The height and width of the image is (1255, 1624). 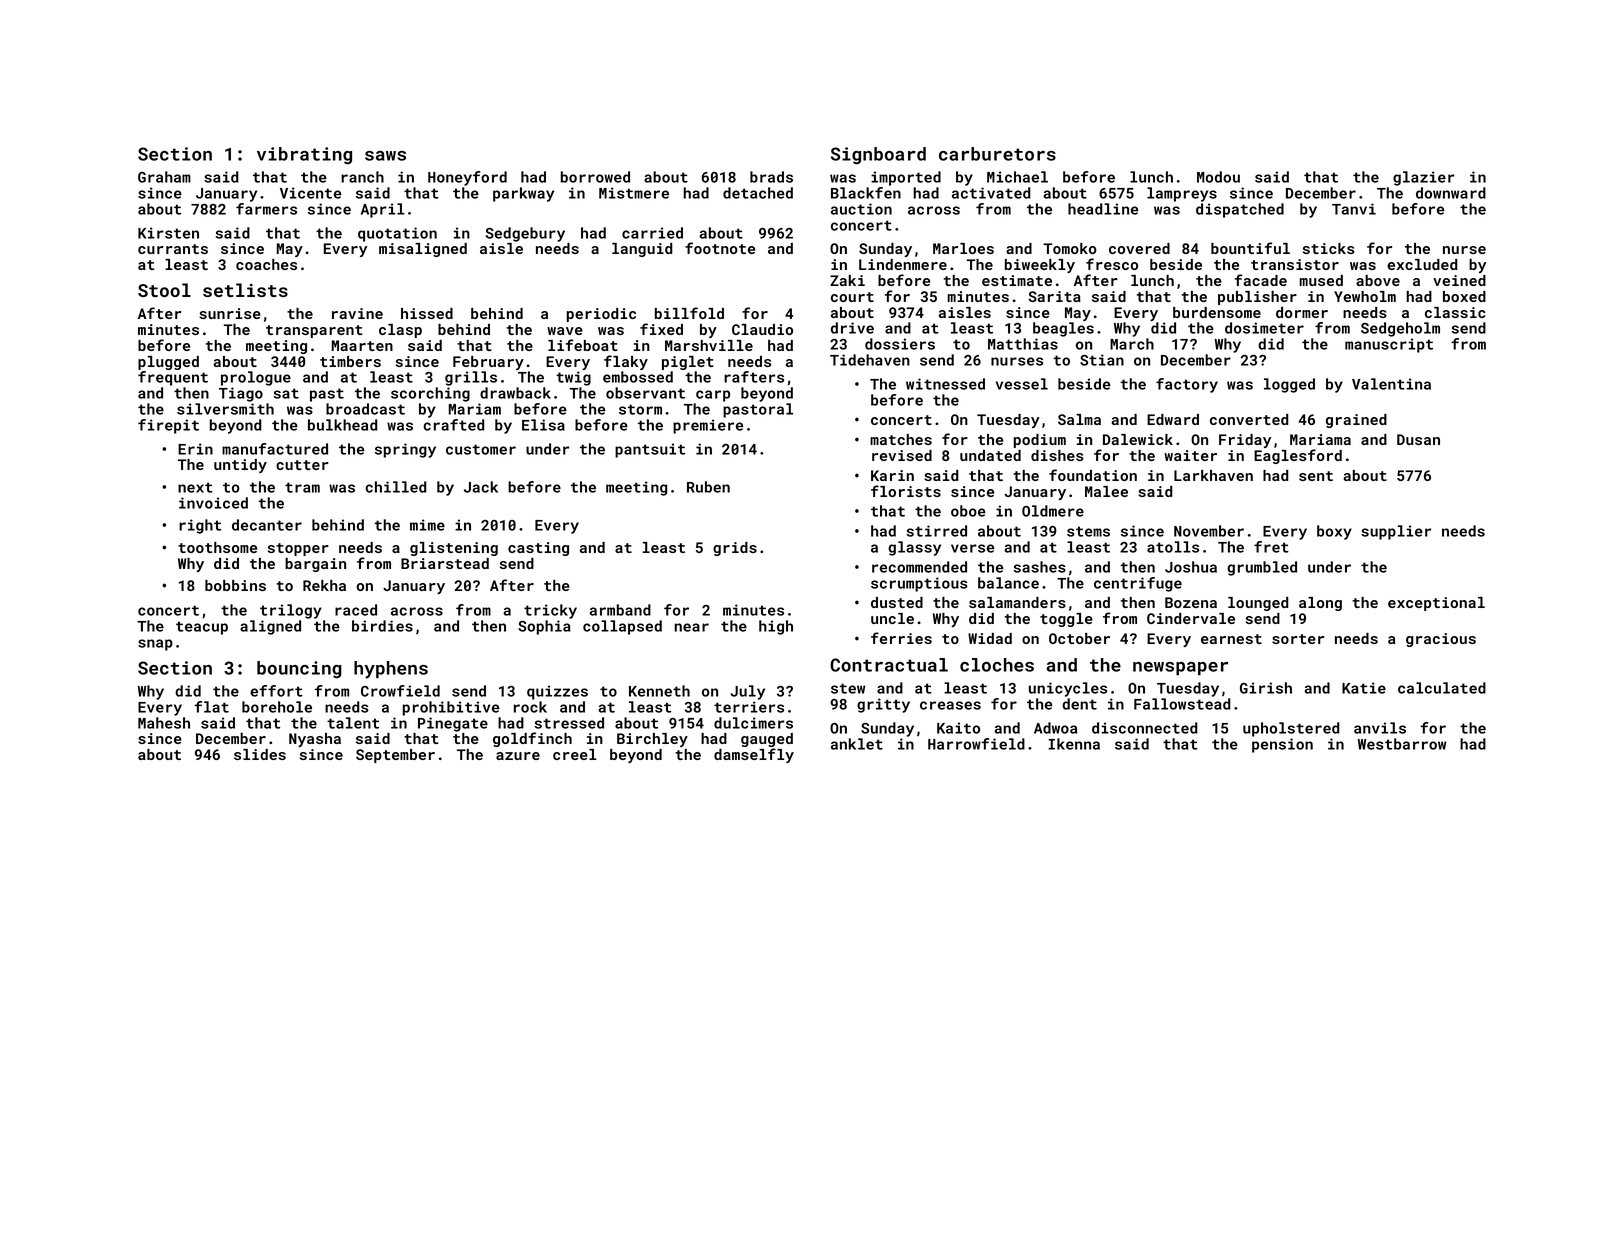 I want to click on quotation, so click(x=397, y=234).
